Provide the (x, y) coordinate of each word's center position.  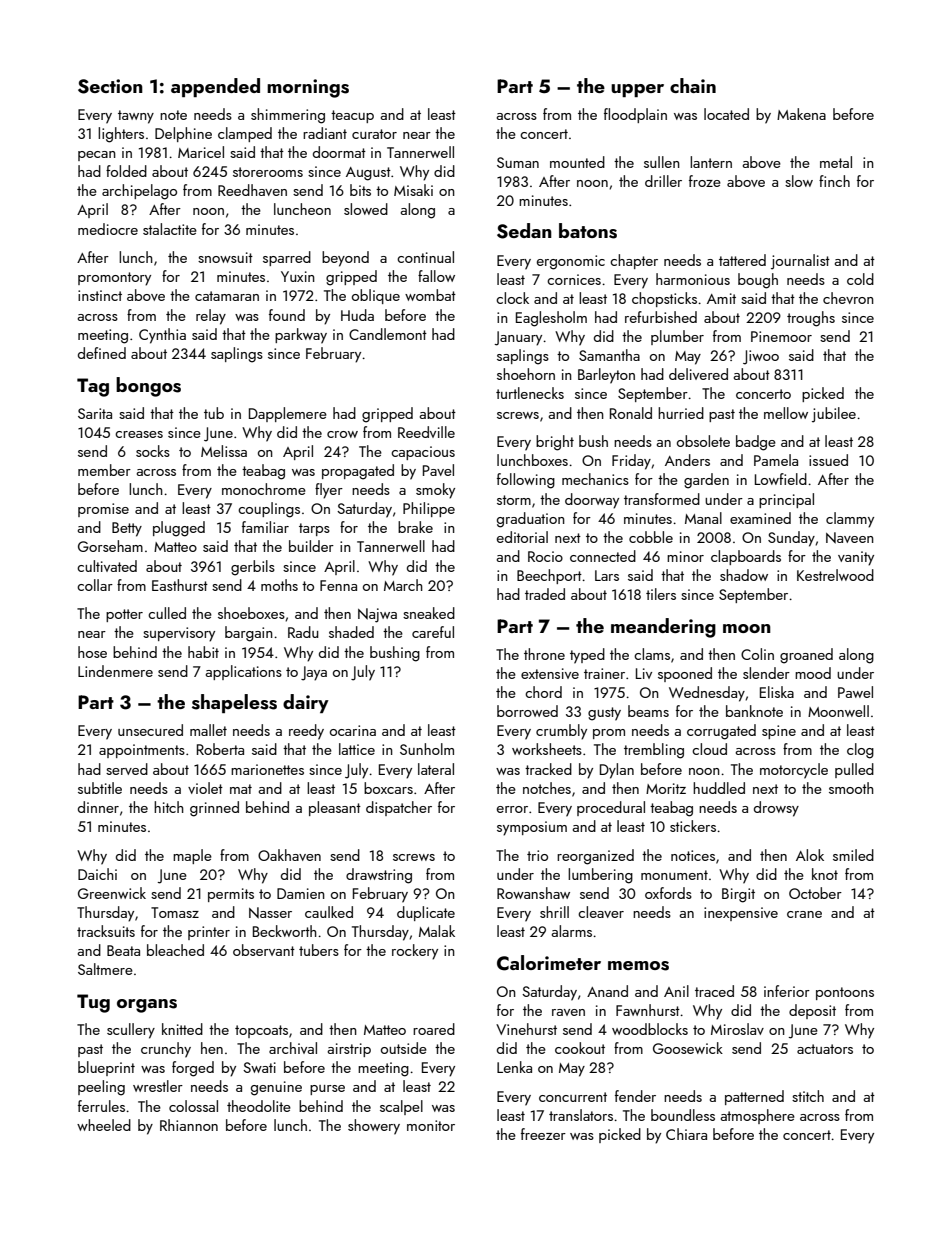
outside (404, 1048)
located (726, 114)
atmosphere (757, 1116)
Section (110, 86)
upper (637, 90)
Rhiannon (189, 1125)
